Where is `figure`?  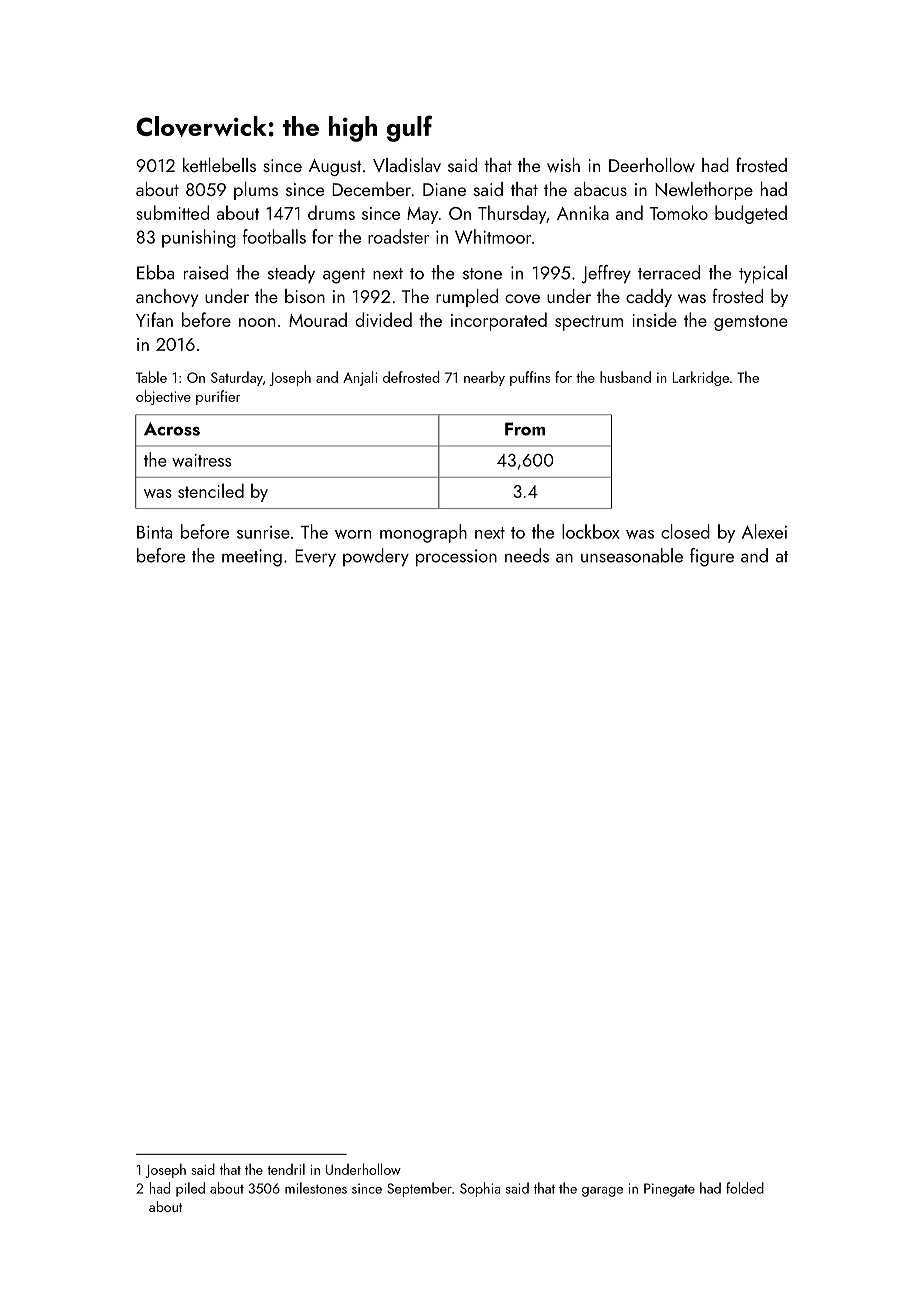
figure is located at coordinates (712, 557).
